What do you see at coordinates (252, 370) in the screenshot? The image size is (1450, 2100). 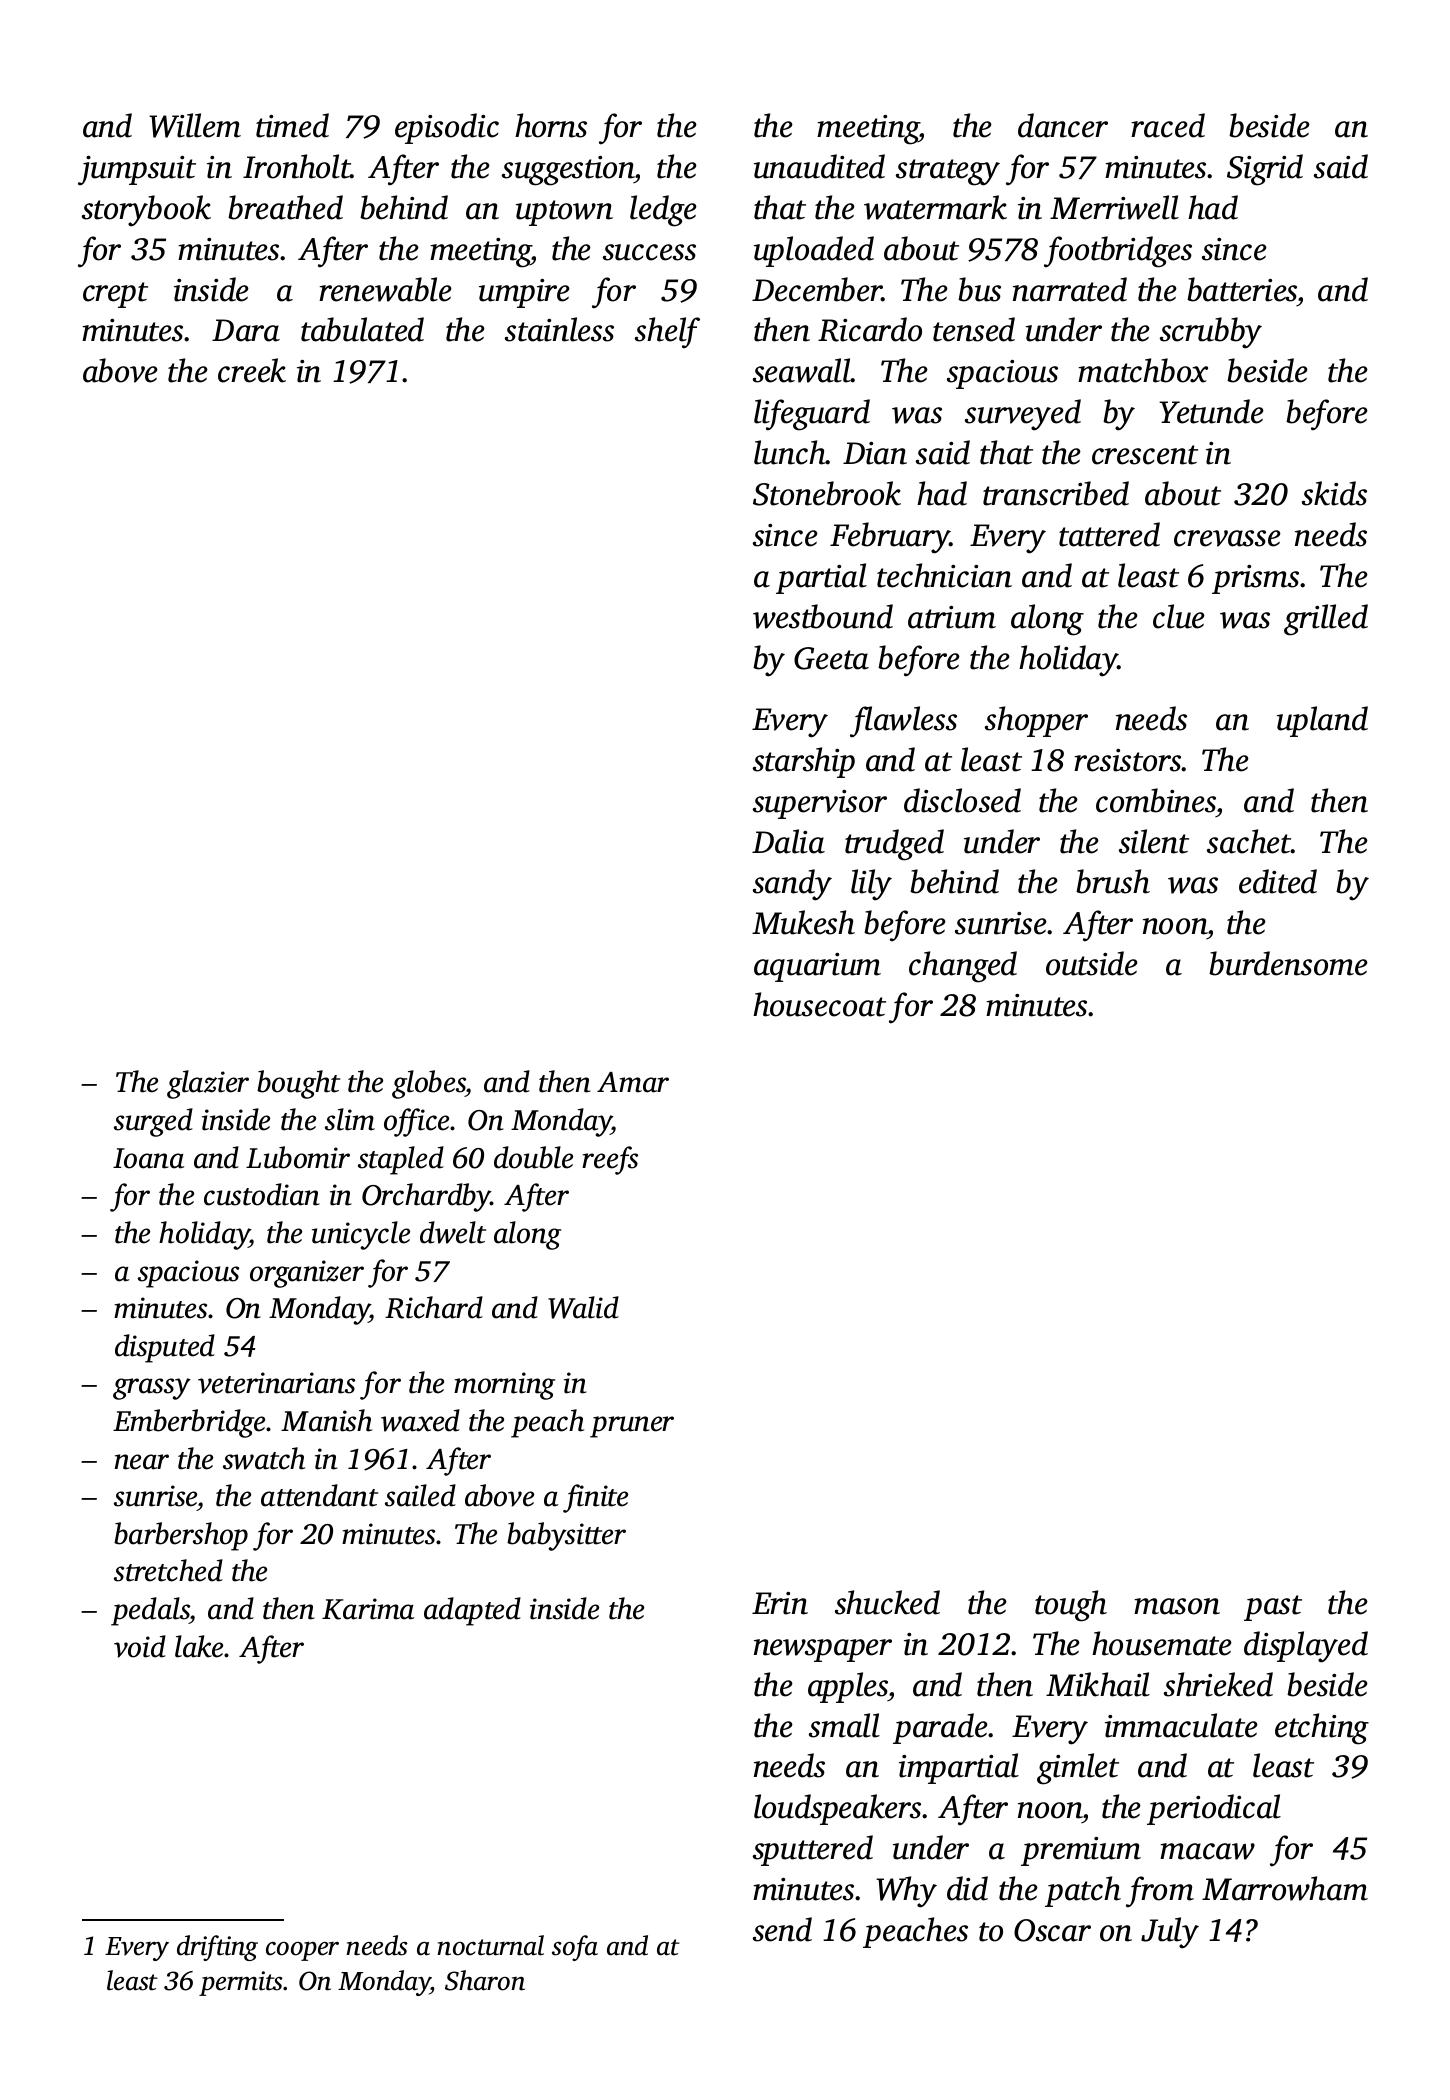 I see `creek` at bounding box center [252, 370].
